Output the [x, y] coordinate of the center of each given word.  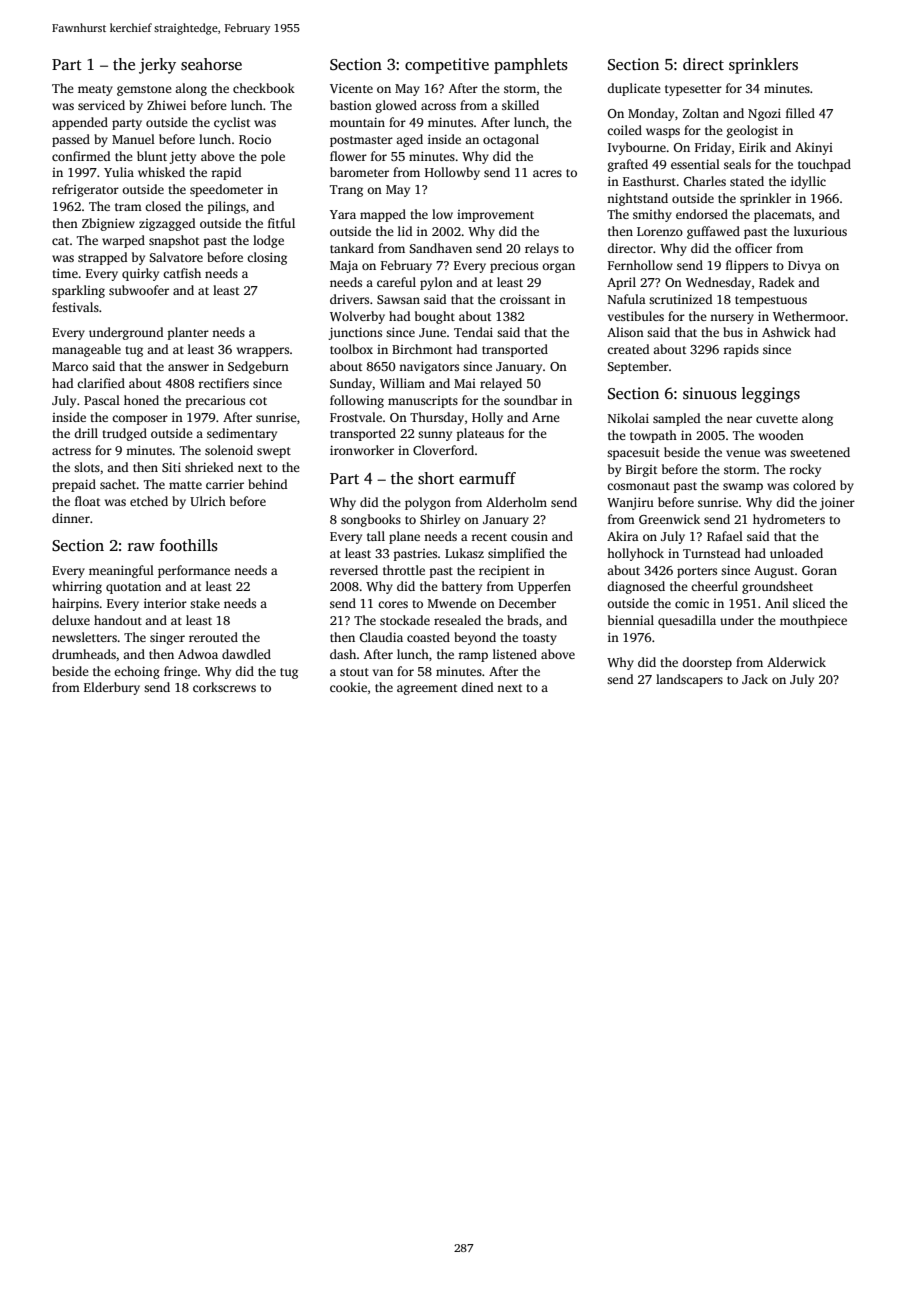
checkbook [264, 88]
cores [393, 604]
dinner [71, 518]
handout [118, 620]
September [638, 367]
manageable [86, 350]
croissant [525, 299]
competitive [447, 66]
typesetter [693, 90]
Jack [755, 679]
